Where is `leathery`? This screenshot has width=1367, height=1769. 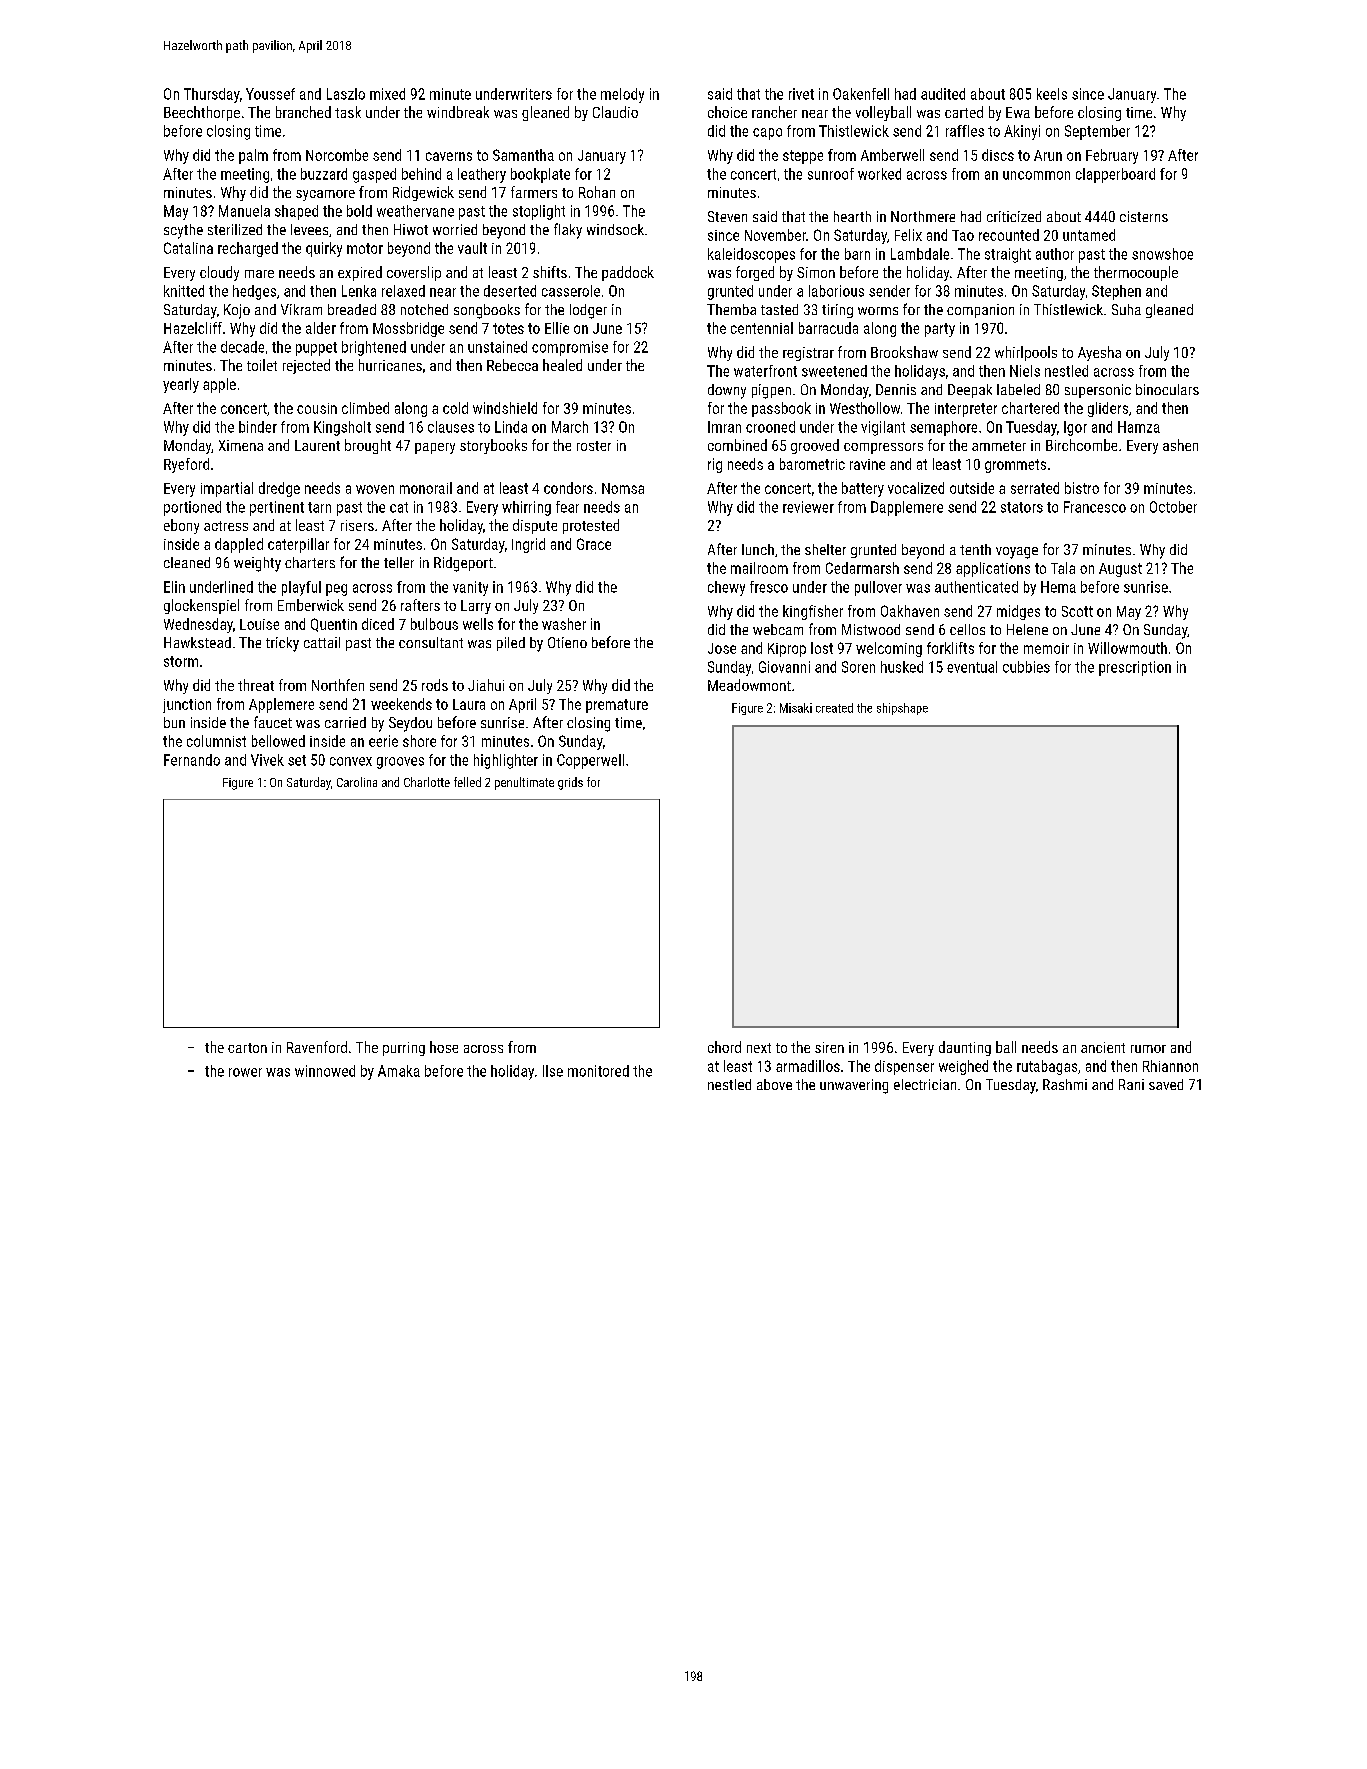 leathery is located at coordinates (482, 175).
